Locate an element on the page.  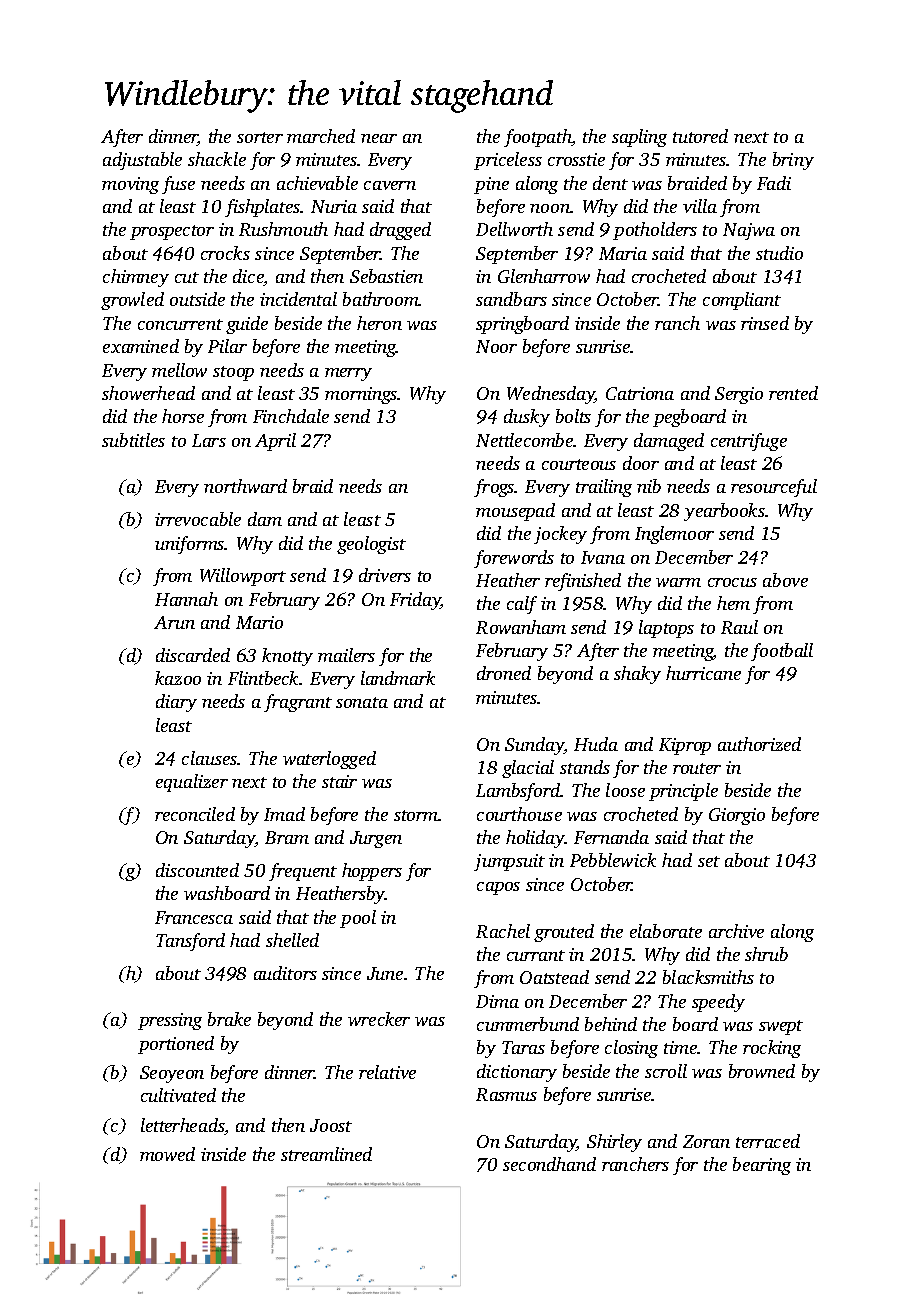
archive is located at coordinates (736, 931).
